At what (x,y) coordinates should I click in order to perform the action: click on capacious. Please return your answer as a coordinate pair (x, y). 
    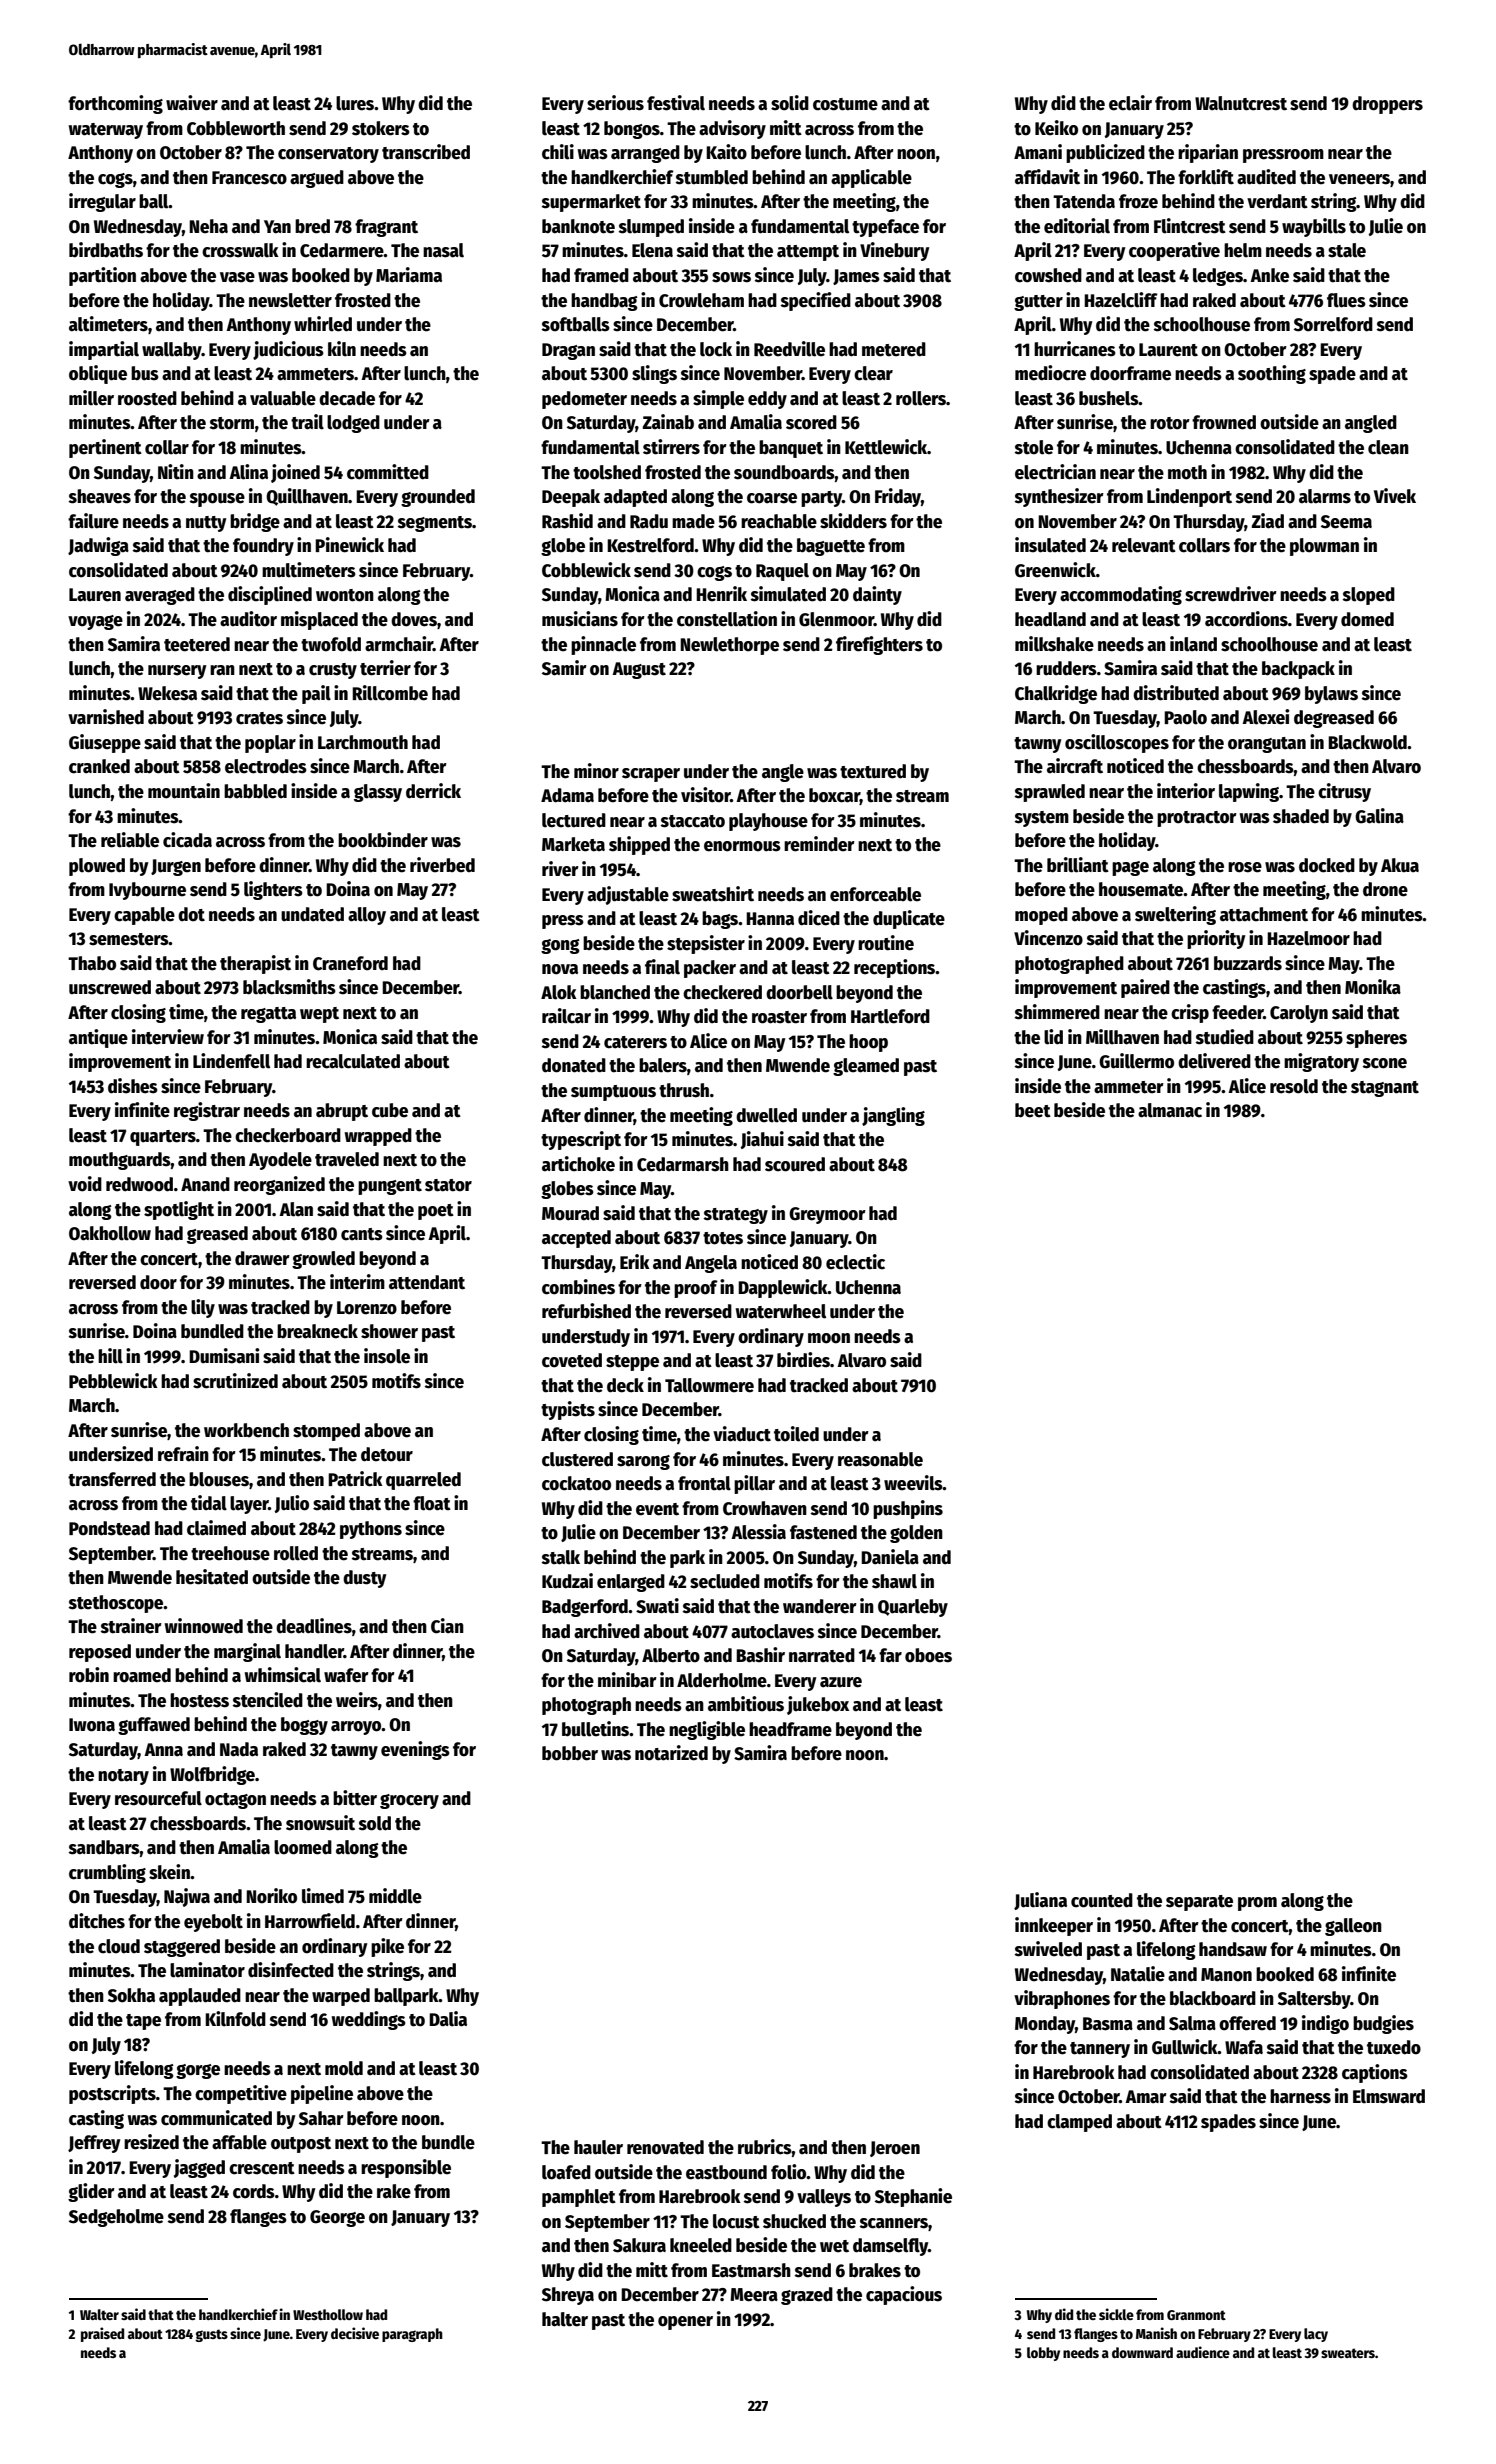
    Looking at the image, I should click on (904, 2295).
